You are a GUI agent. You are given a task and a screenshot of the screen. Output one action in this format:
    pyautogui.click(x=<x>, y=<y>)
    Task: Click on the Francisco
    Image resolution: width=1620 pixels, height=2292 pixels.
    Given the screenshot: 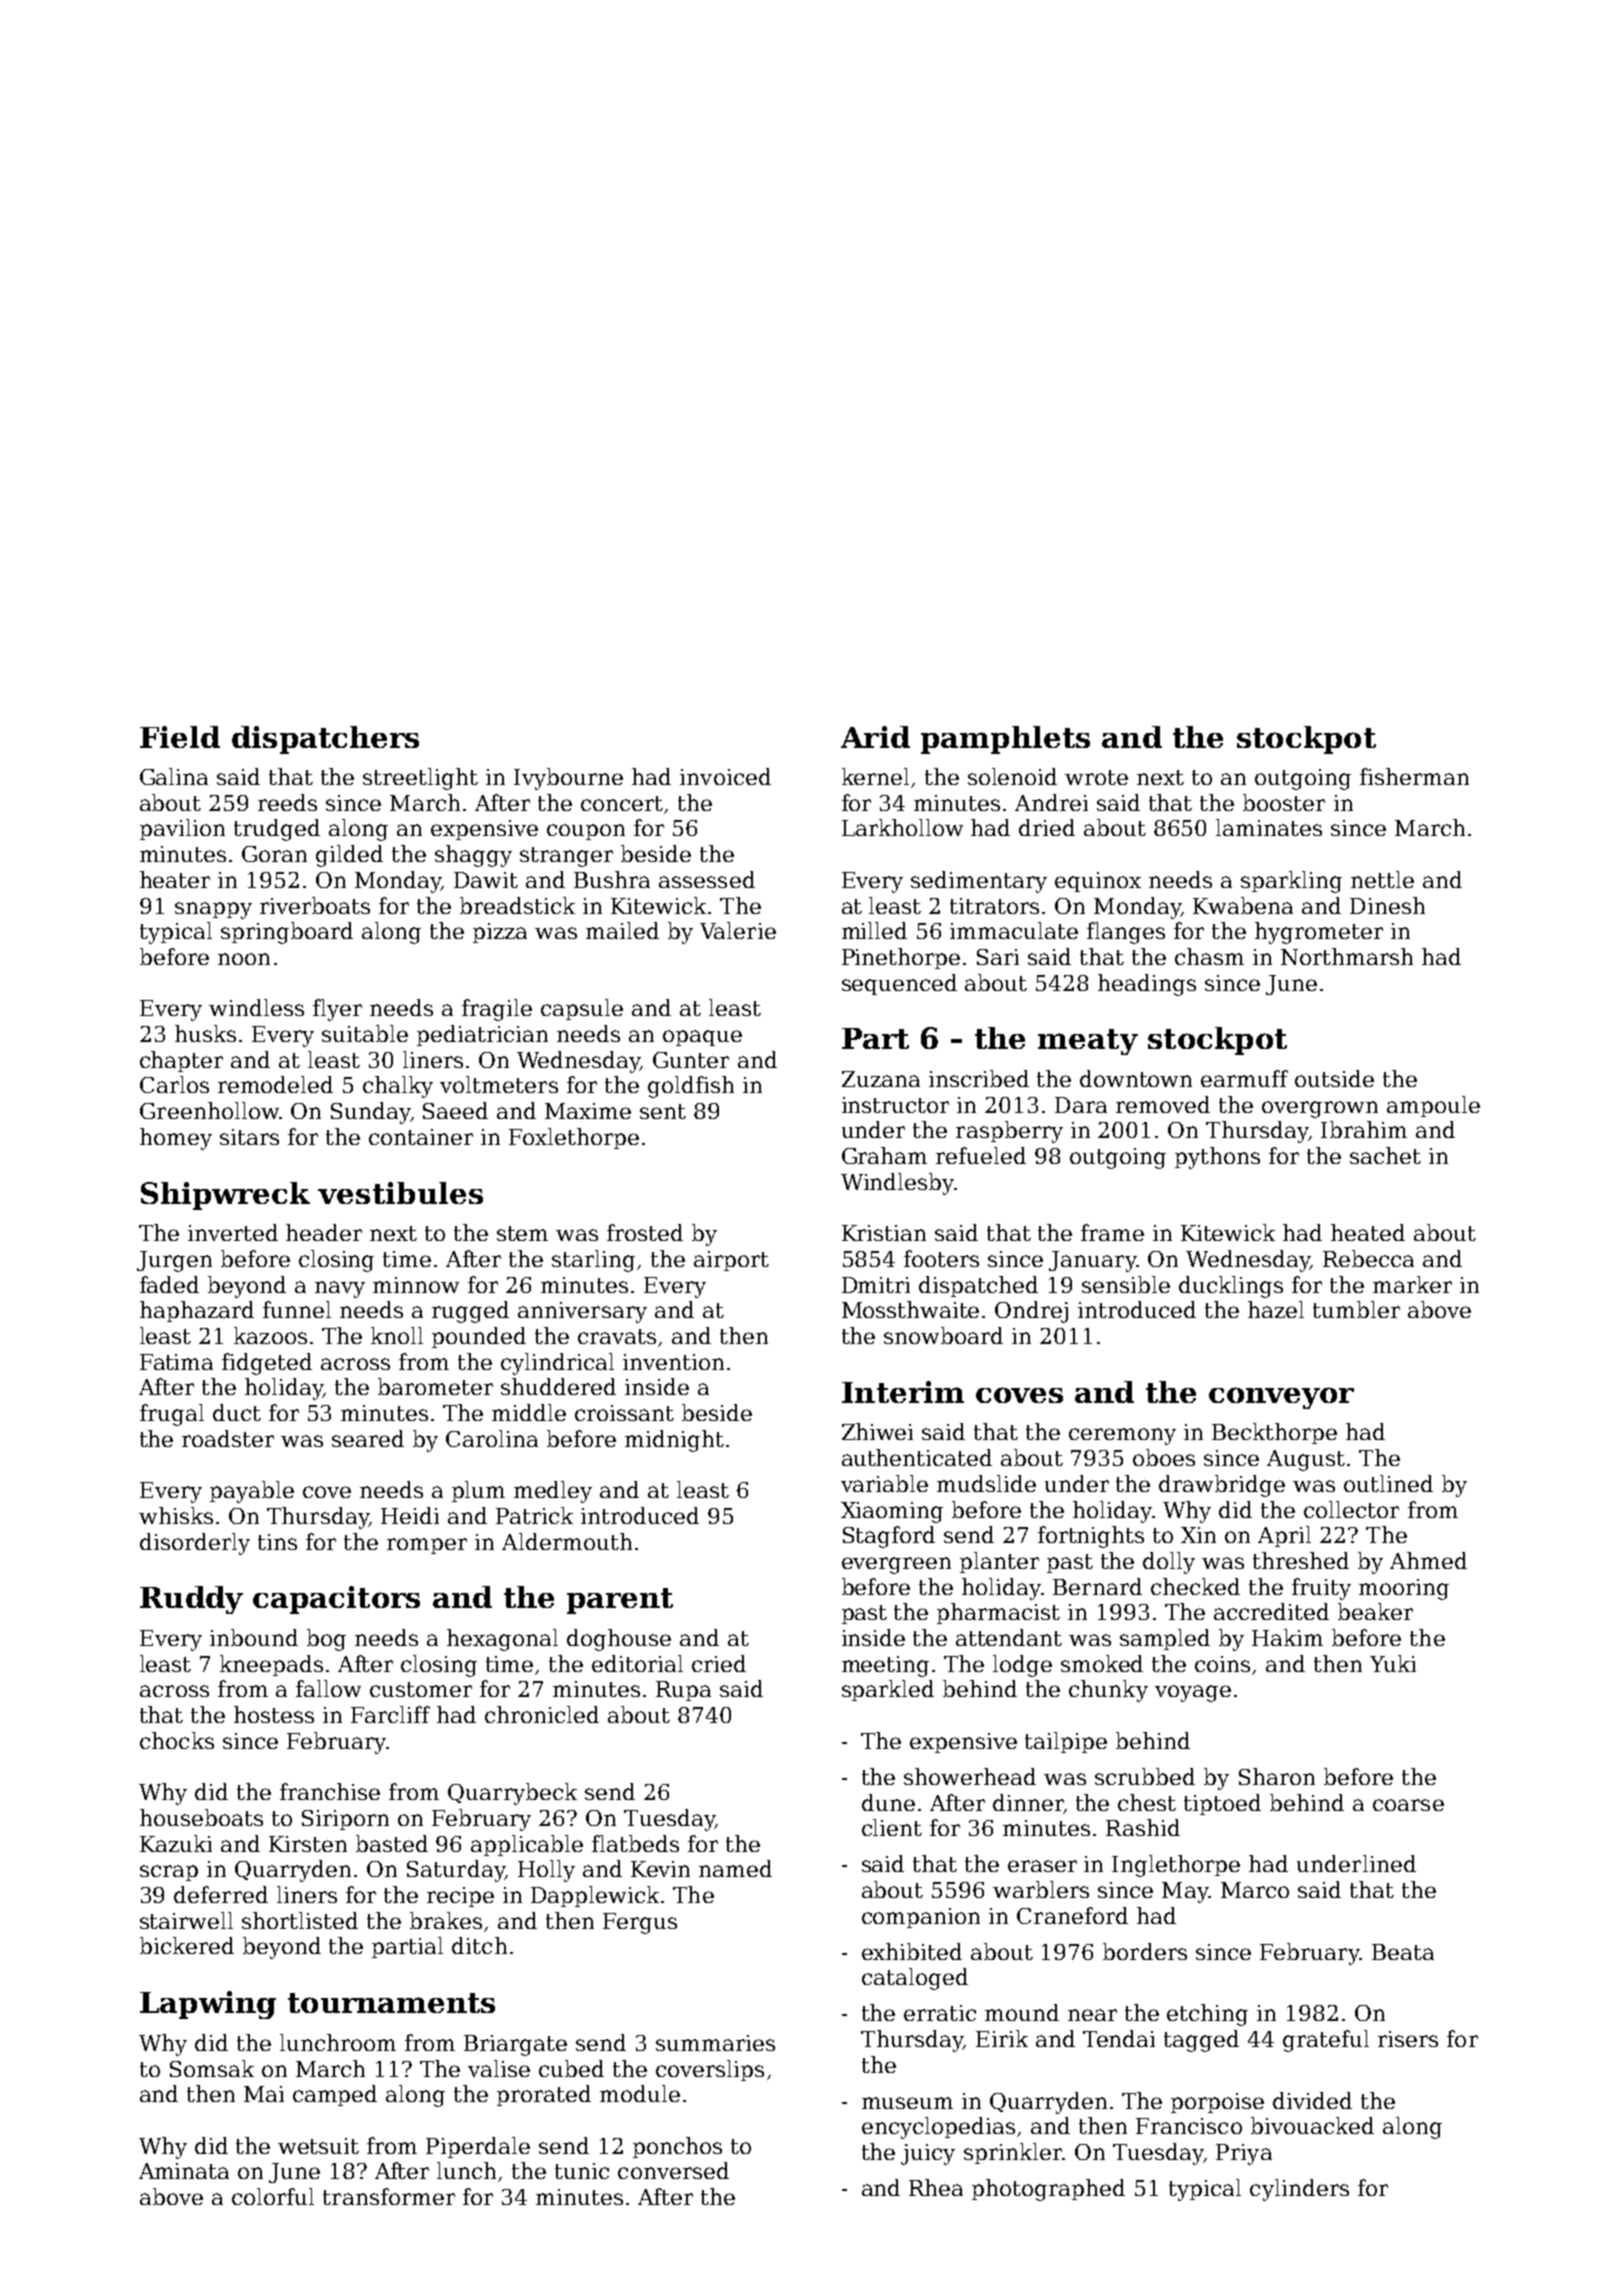 What is the action you would take?
    pyautogui.click(x=1189, y=2126)
